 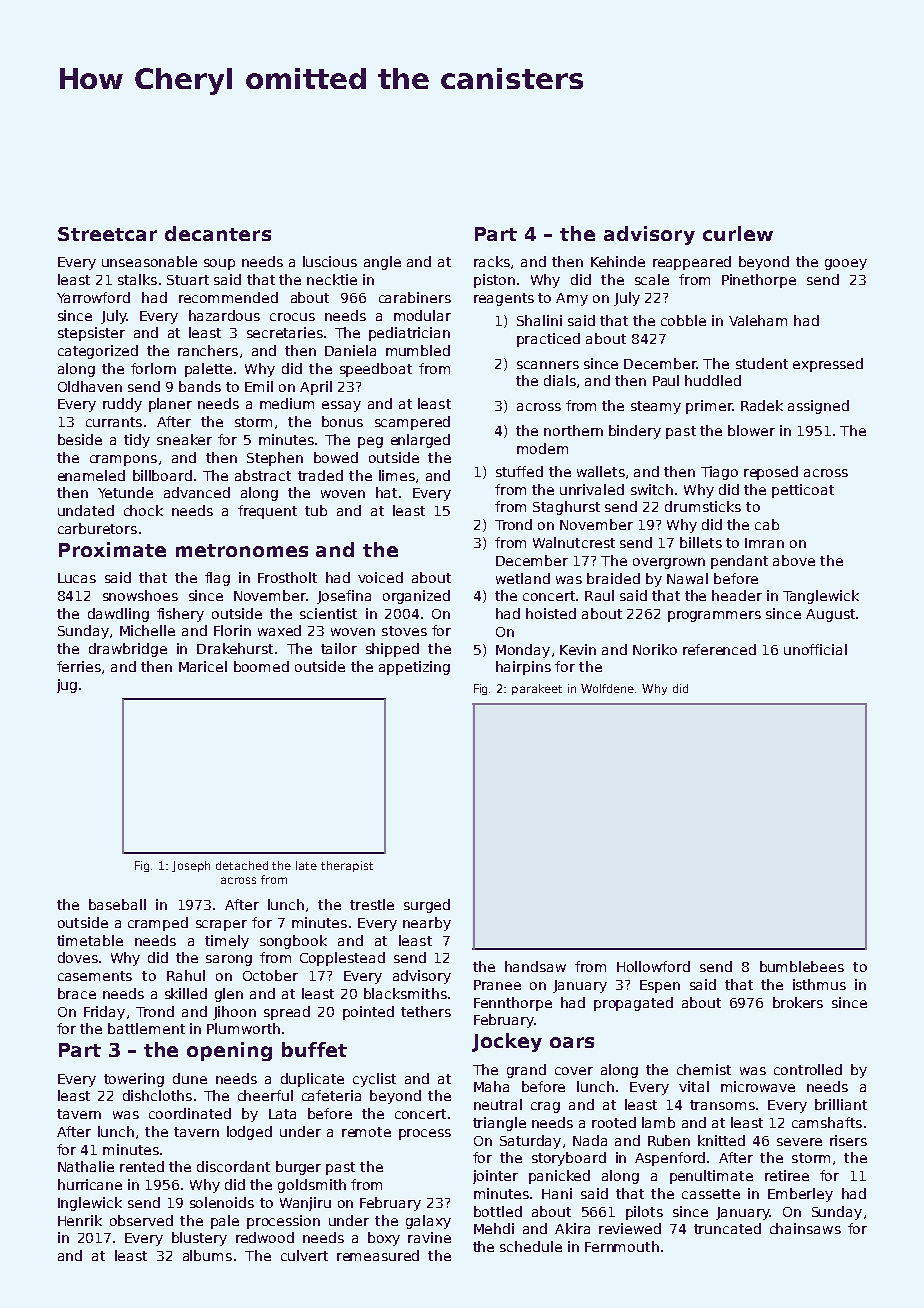 What do you see at coordinates (404, 631) in the screenshot?
I see `stoves` at bounding box center [404, 631].
